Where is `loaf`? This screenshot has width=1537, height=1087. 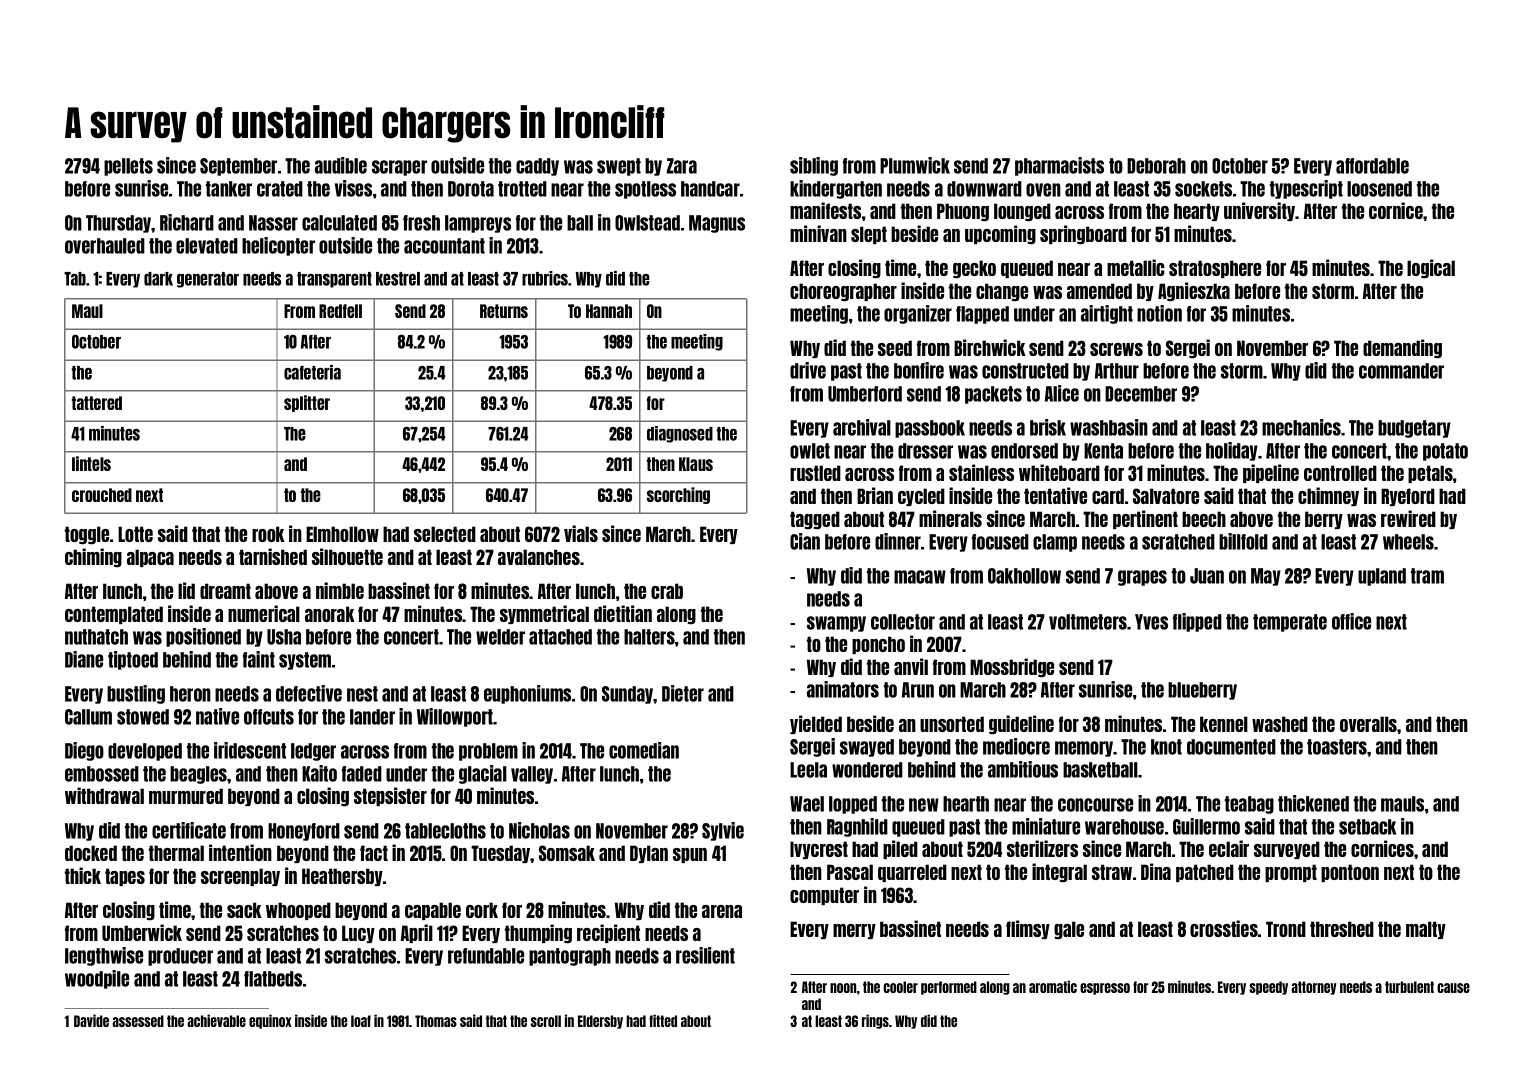 loaf is located at coordinates (361, 1021).
